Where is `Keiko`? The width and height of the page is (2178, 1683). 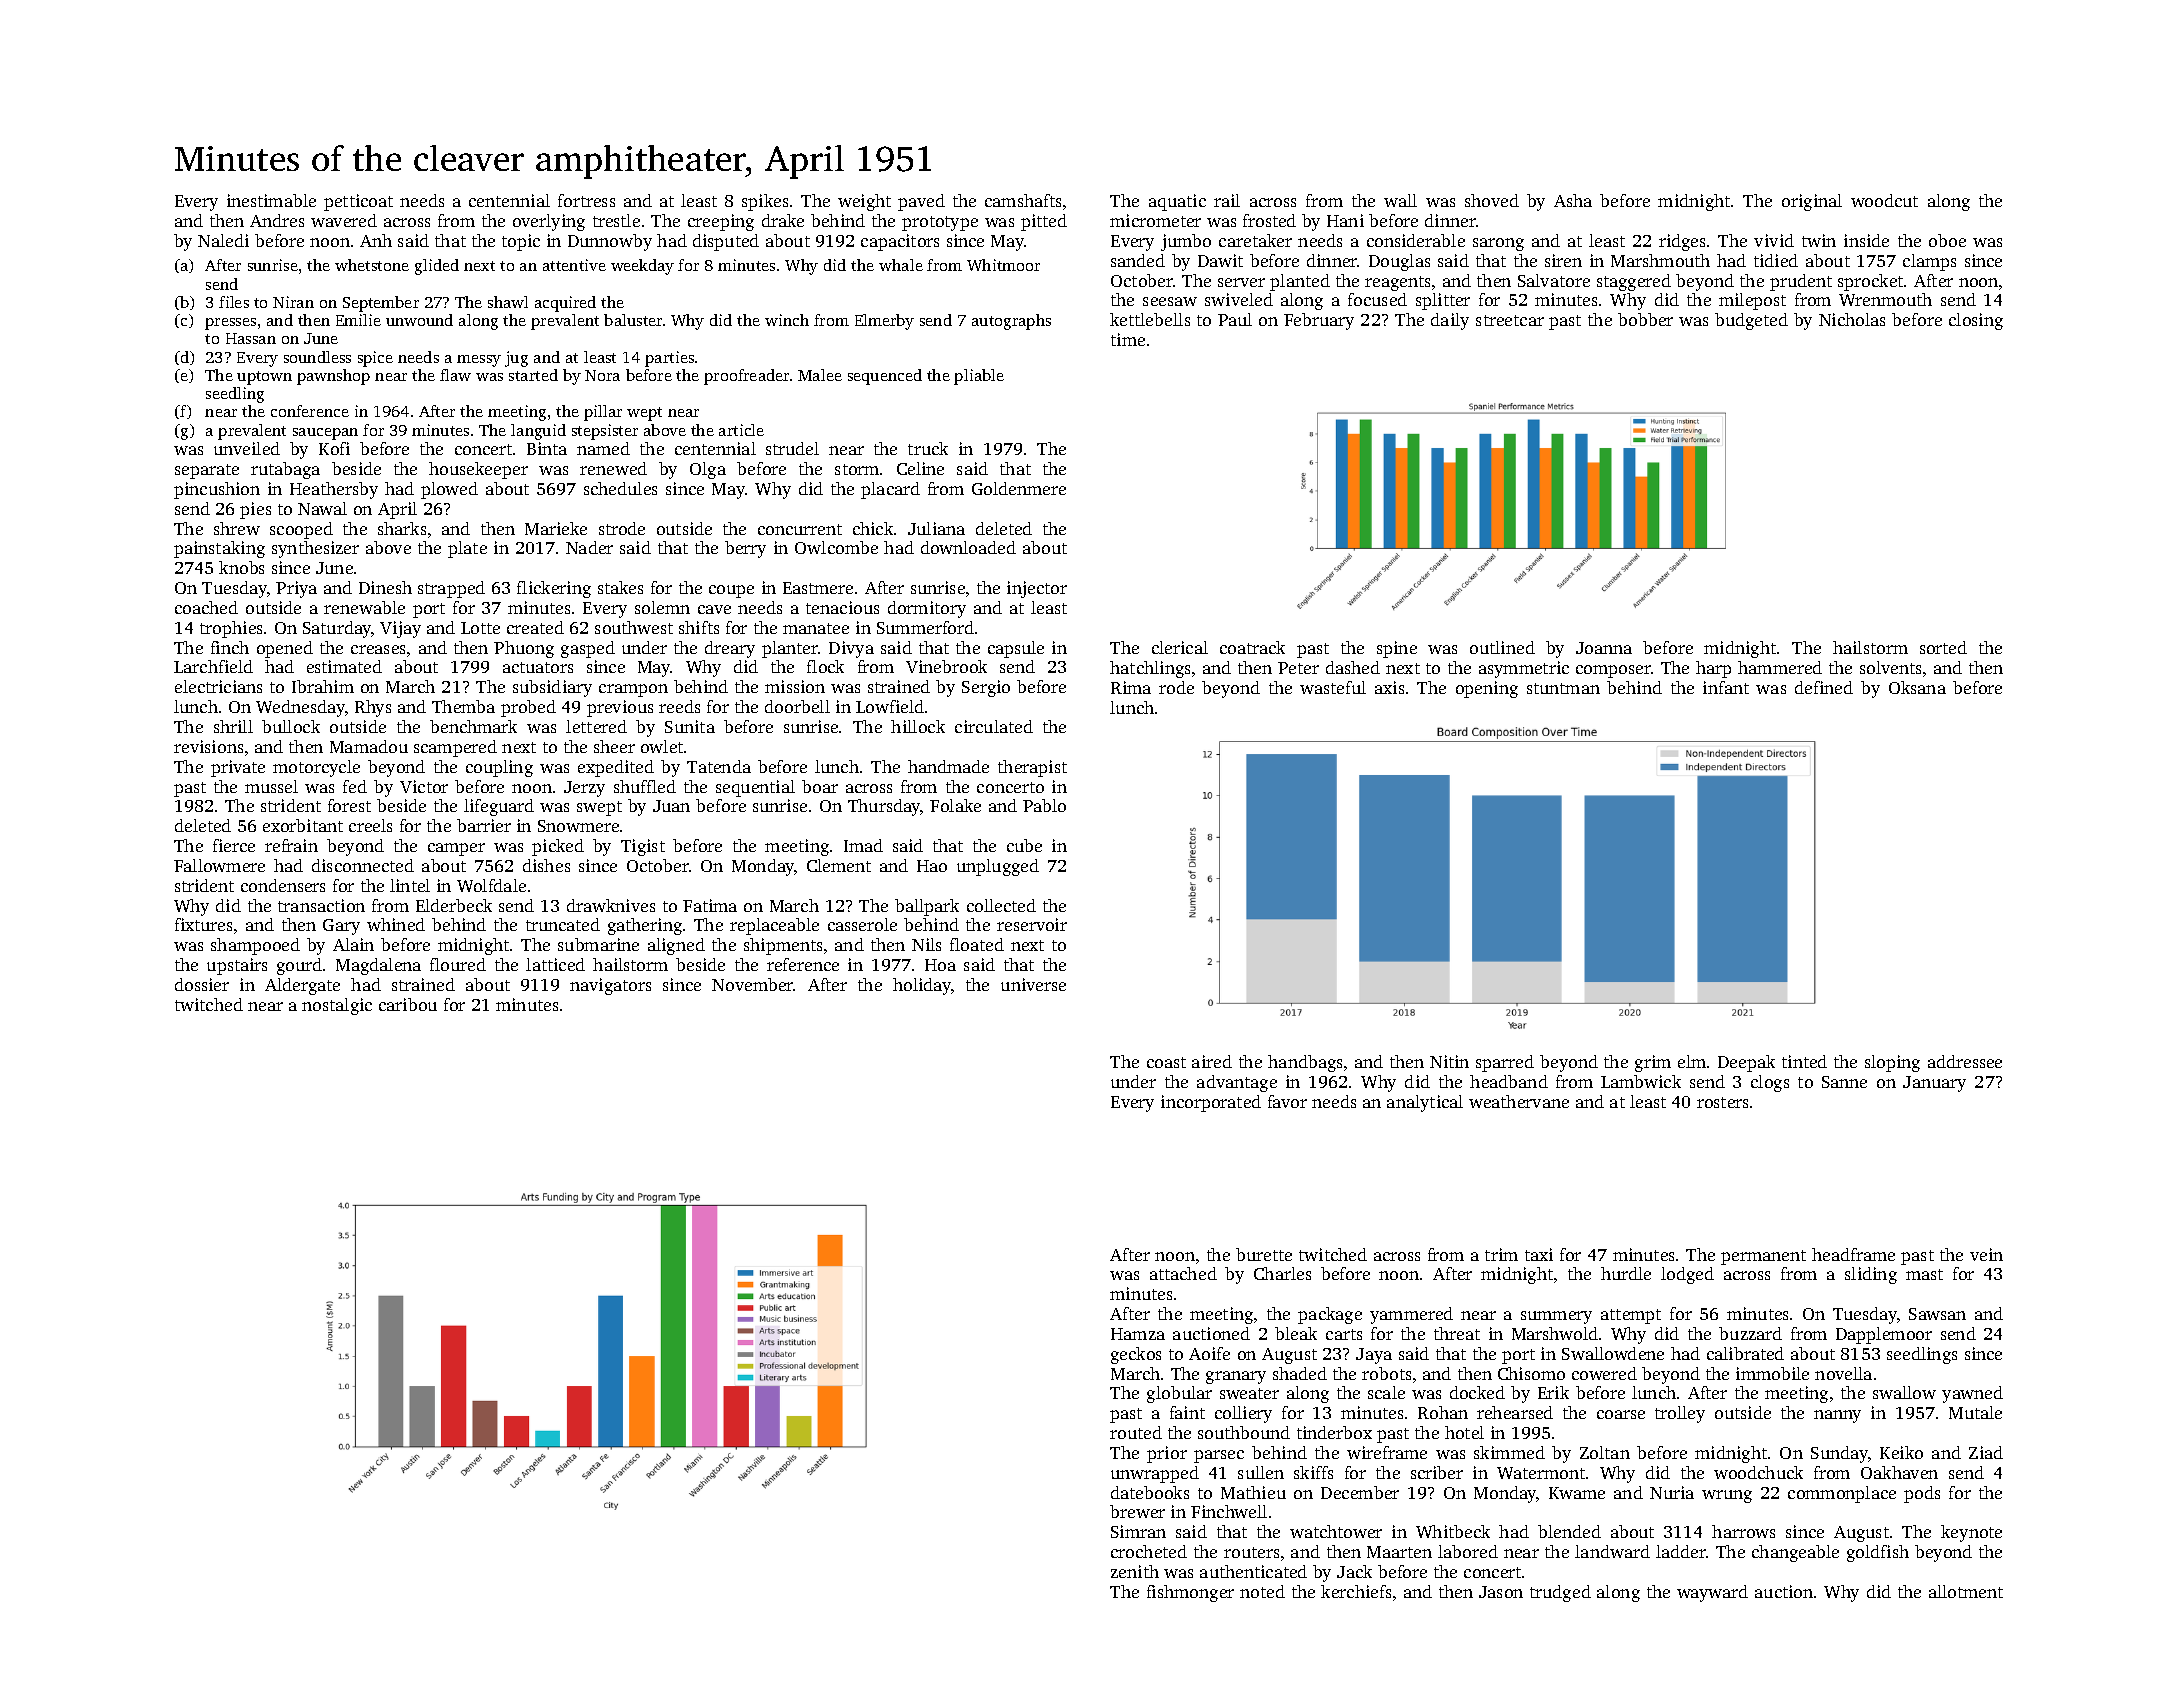 Keiko is located at coordinates (1901, 1452).
